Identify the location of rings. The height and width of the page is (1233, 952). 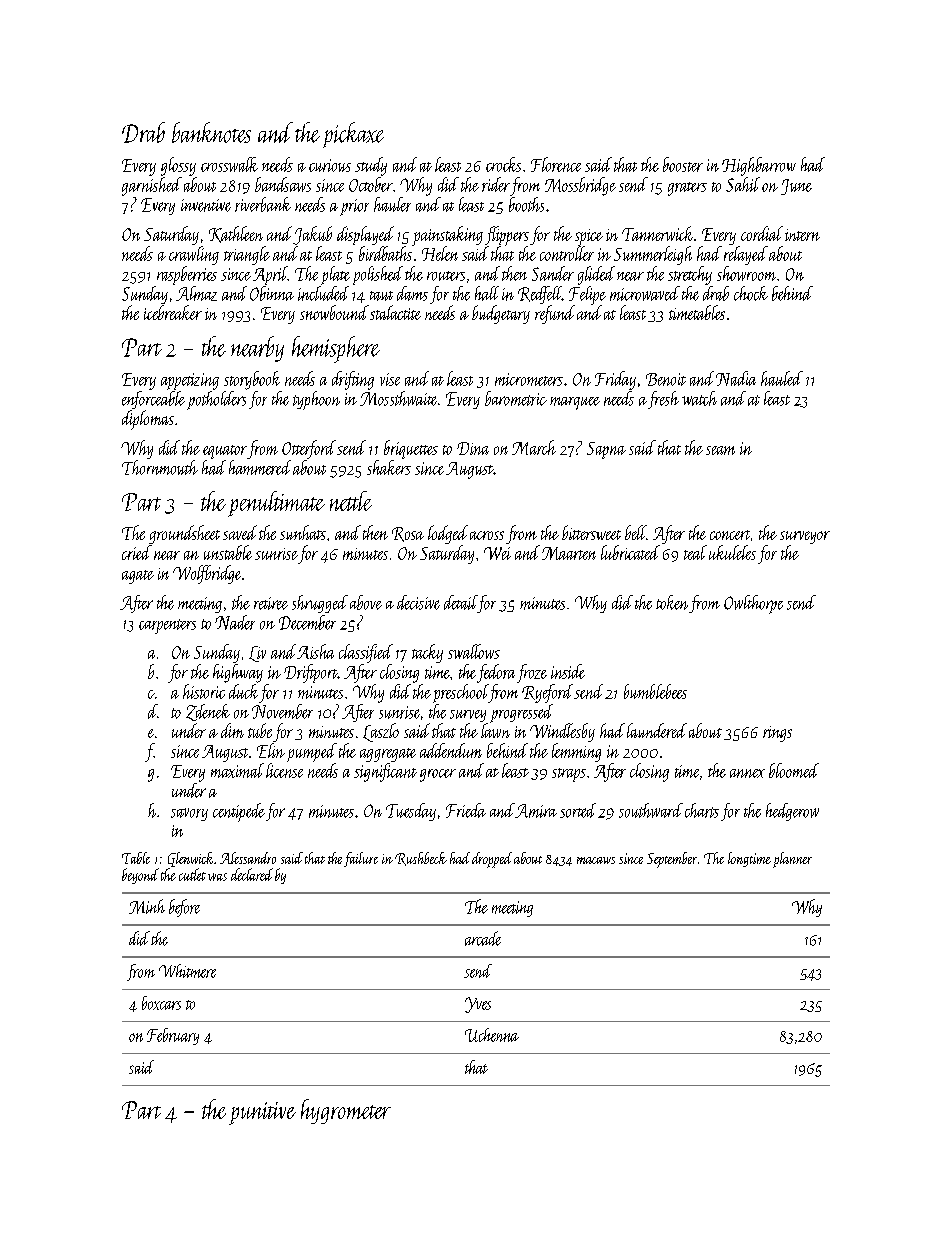
(777, 734).
